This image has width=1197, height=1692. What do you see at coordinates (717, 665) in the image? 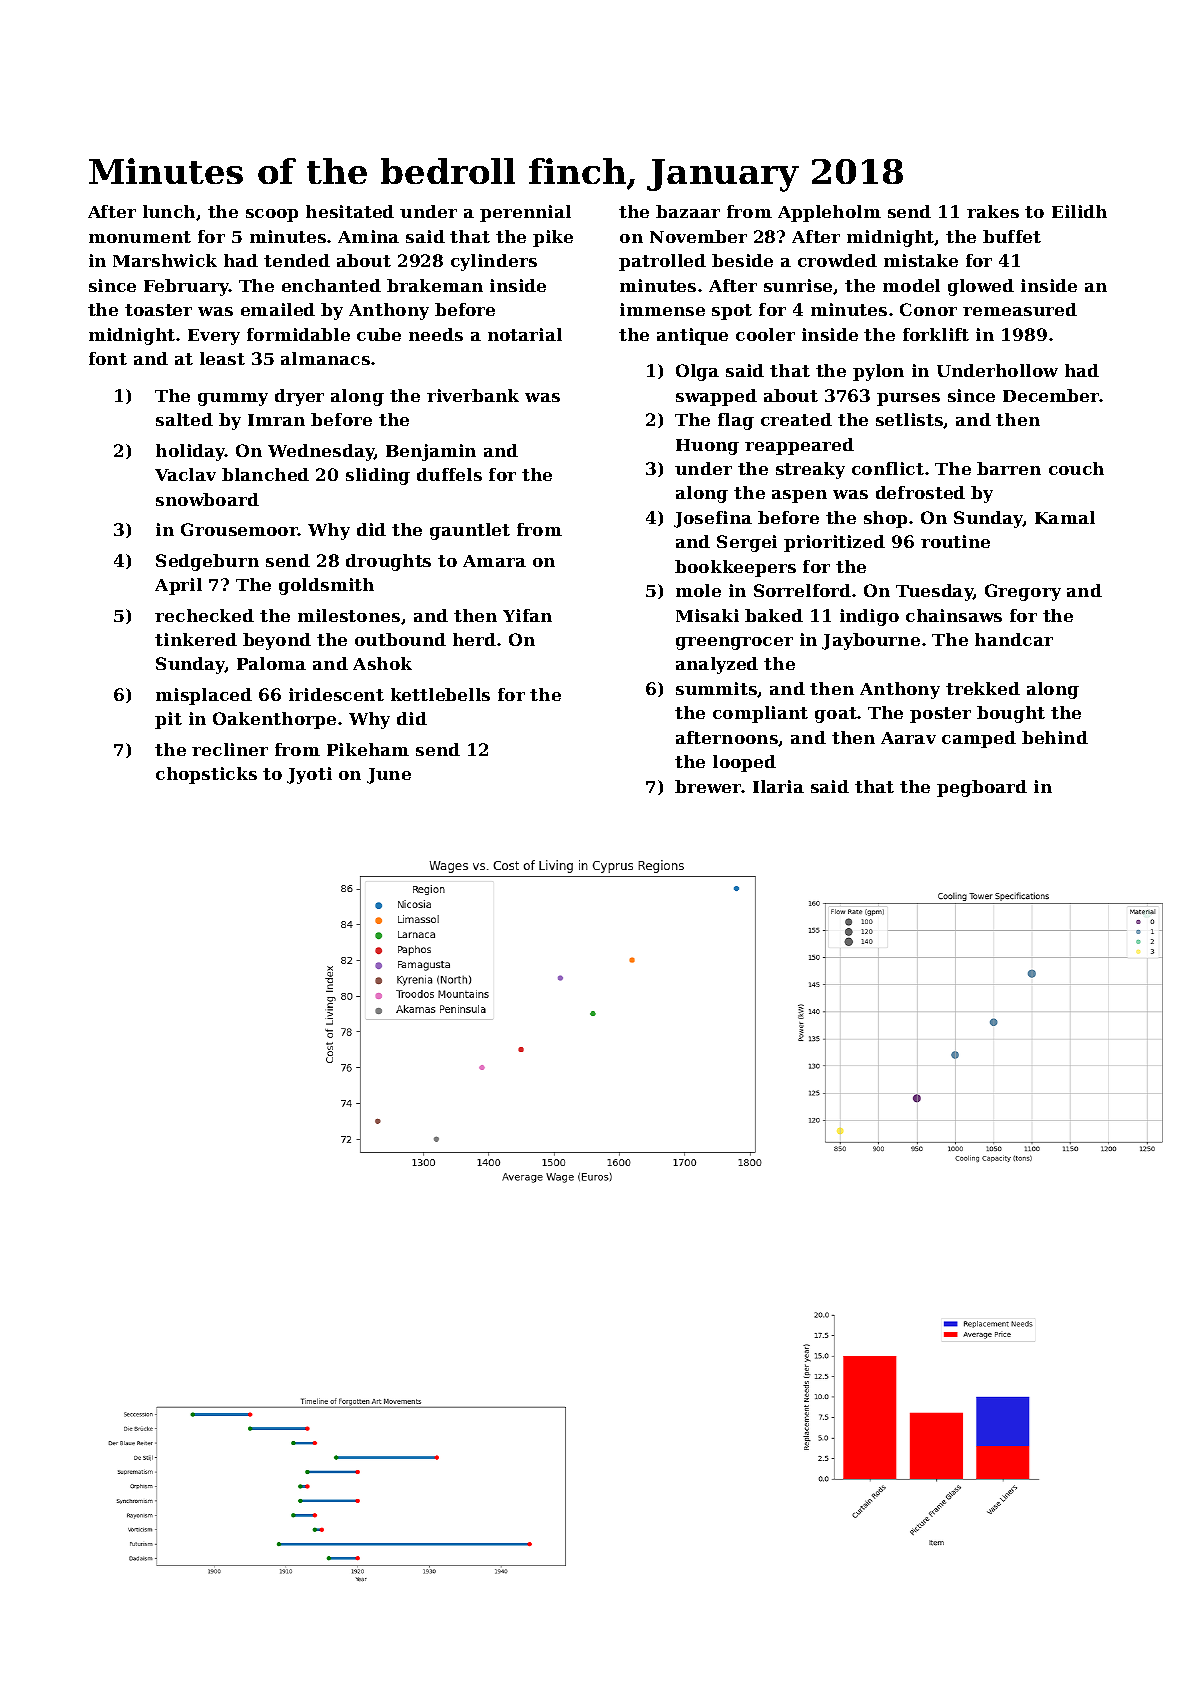
I see `analyzed` at bounding box center [717, 665].
